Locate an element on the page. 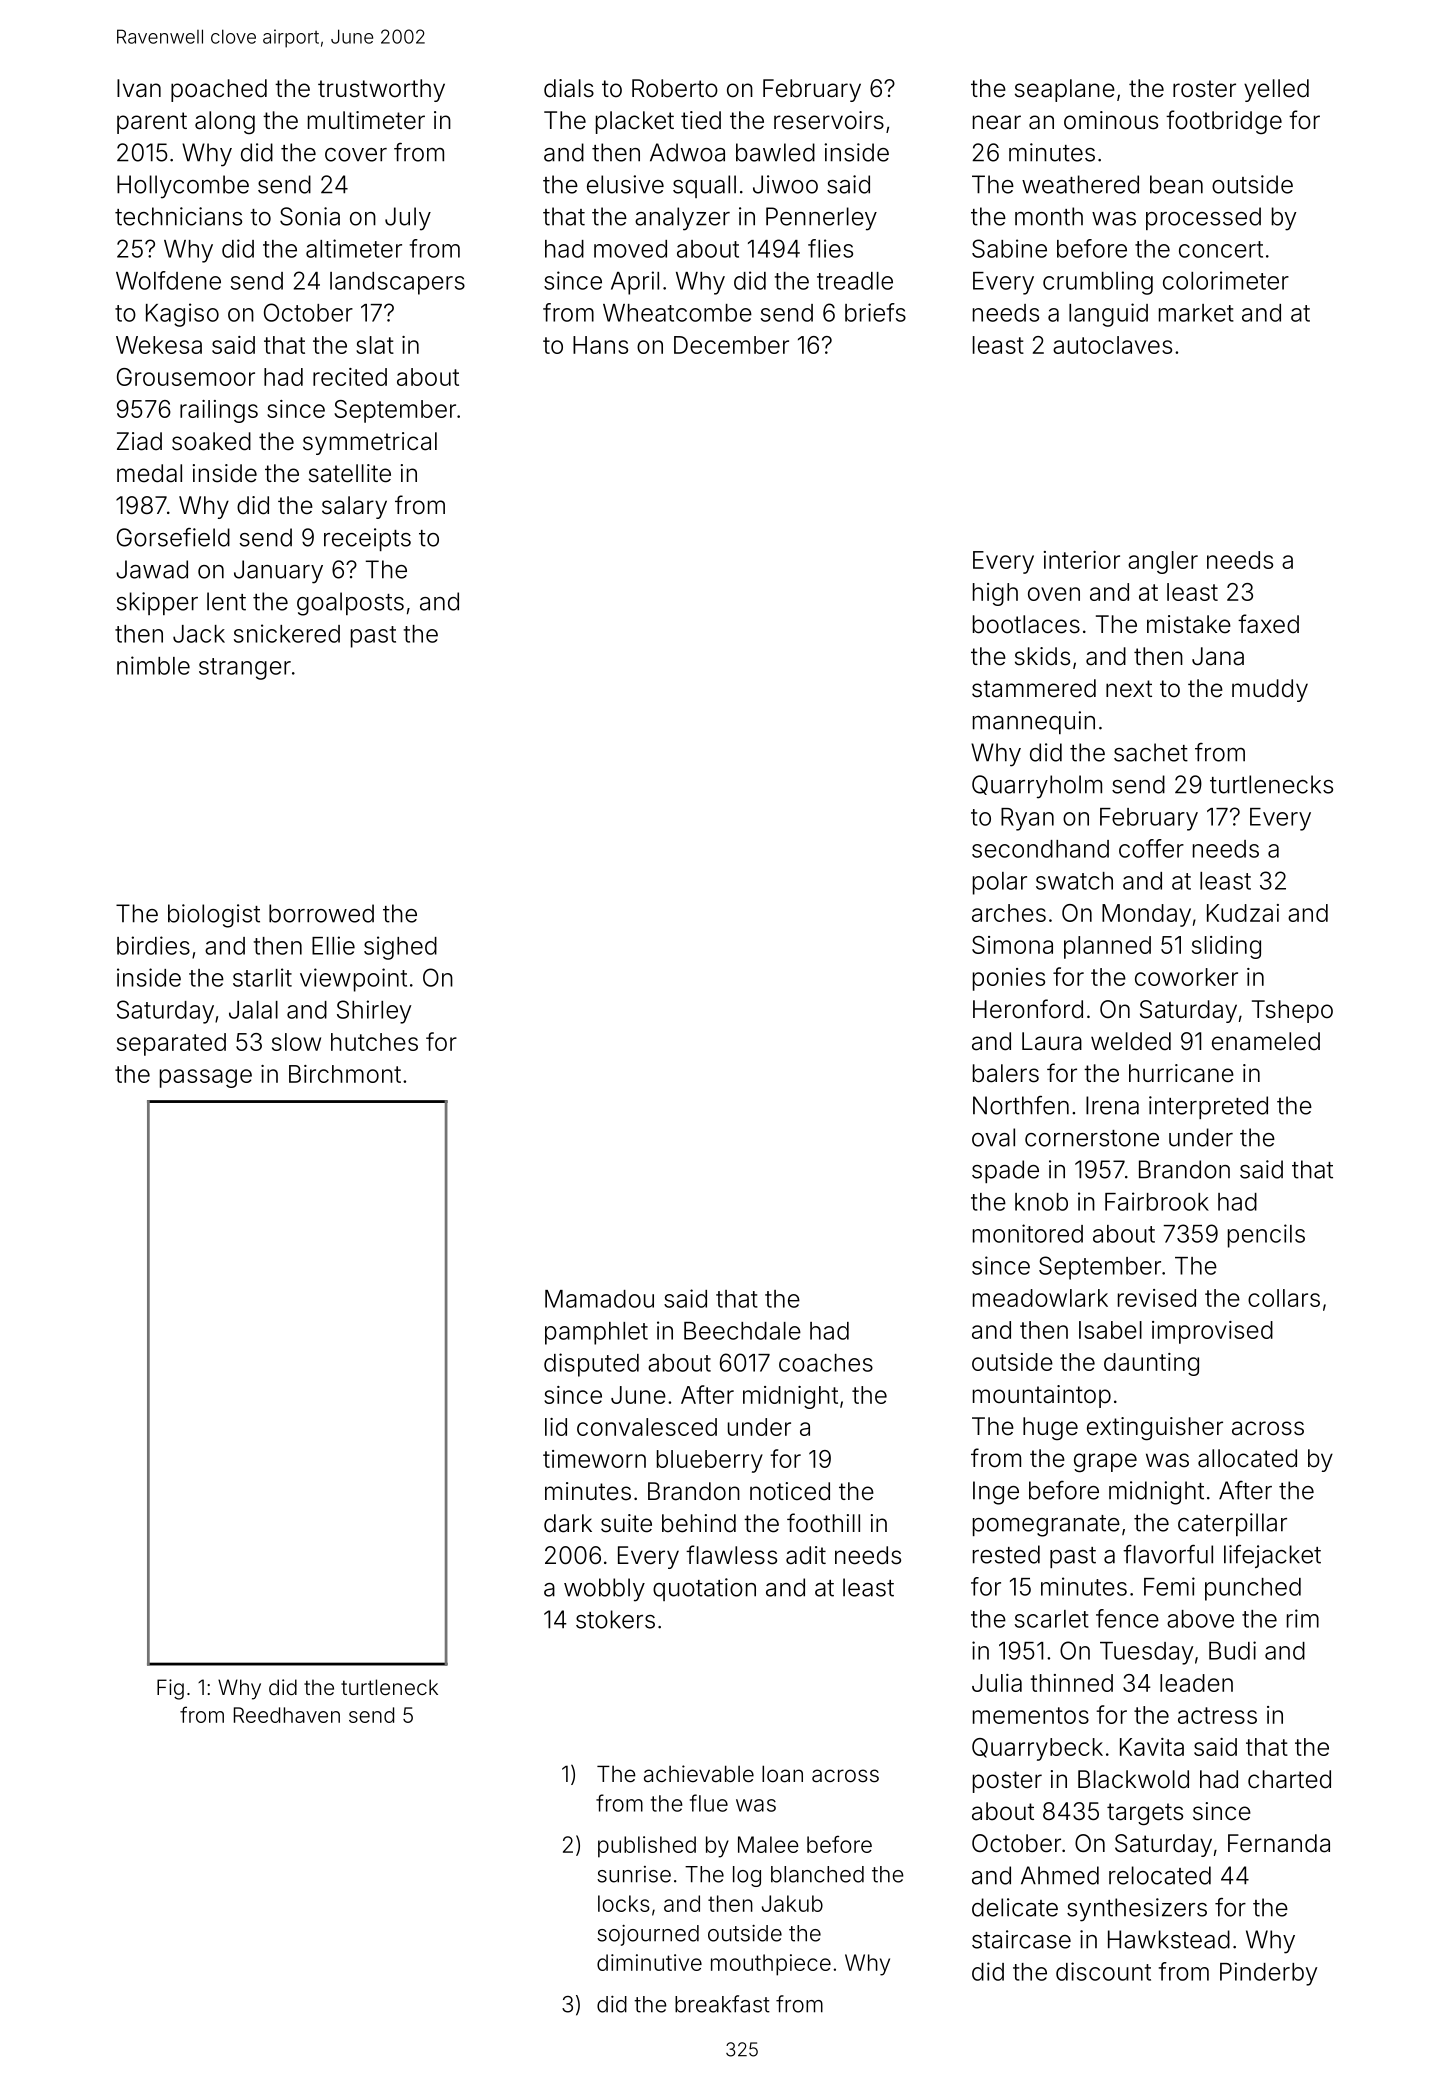 This page has width=1450, height=2100. Roberto is located at coordinates (675, 88).
